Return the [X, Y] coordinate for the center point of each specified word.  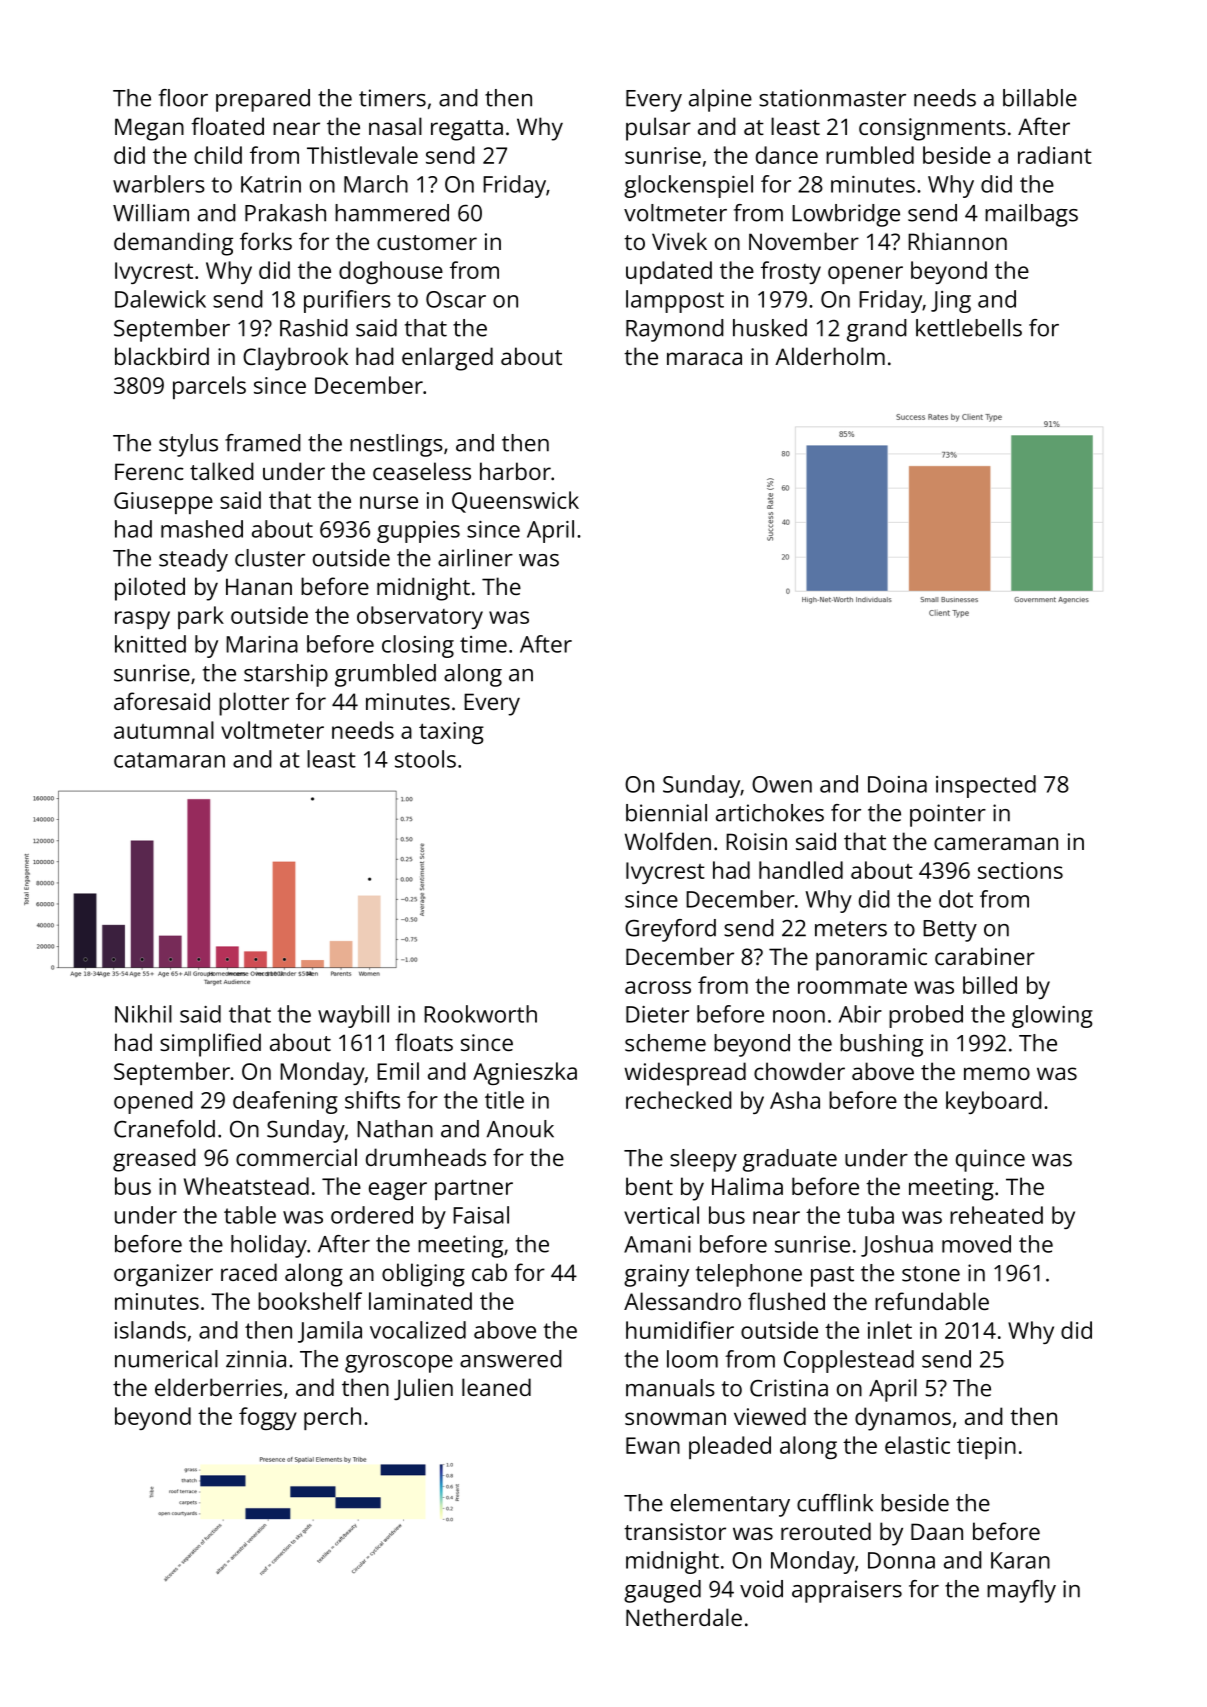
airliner [475, 558]
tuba [870, 1215]
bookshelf [310, 1301]
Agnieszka [525, 1073]
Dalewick [160, 299]
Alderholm [830, 356]
